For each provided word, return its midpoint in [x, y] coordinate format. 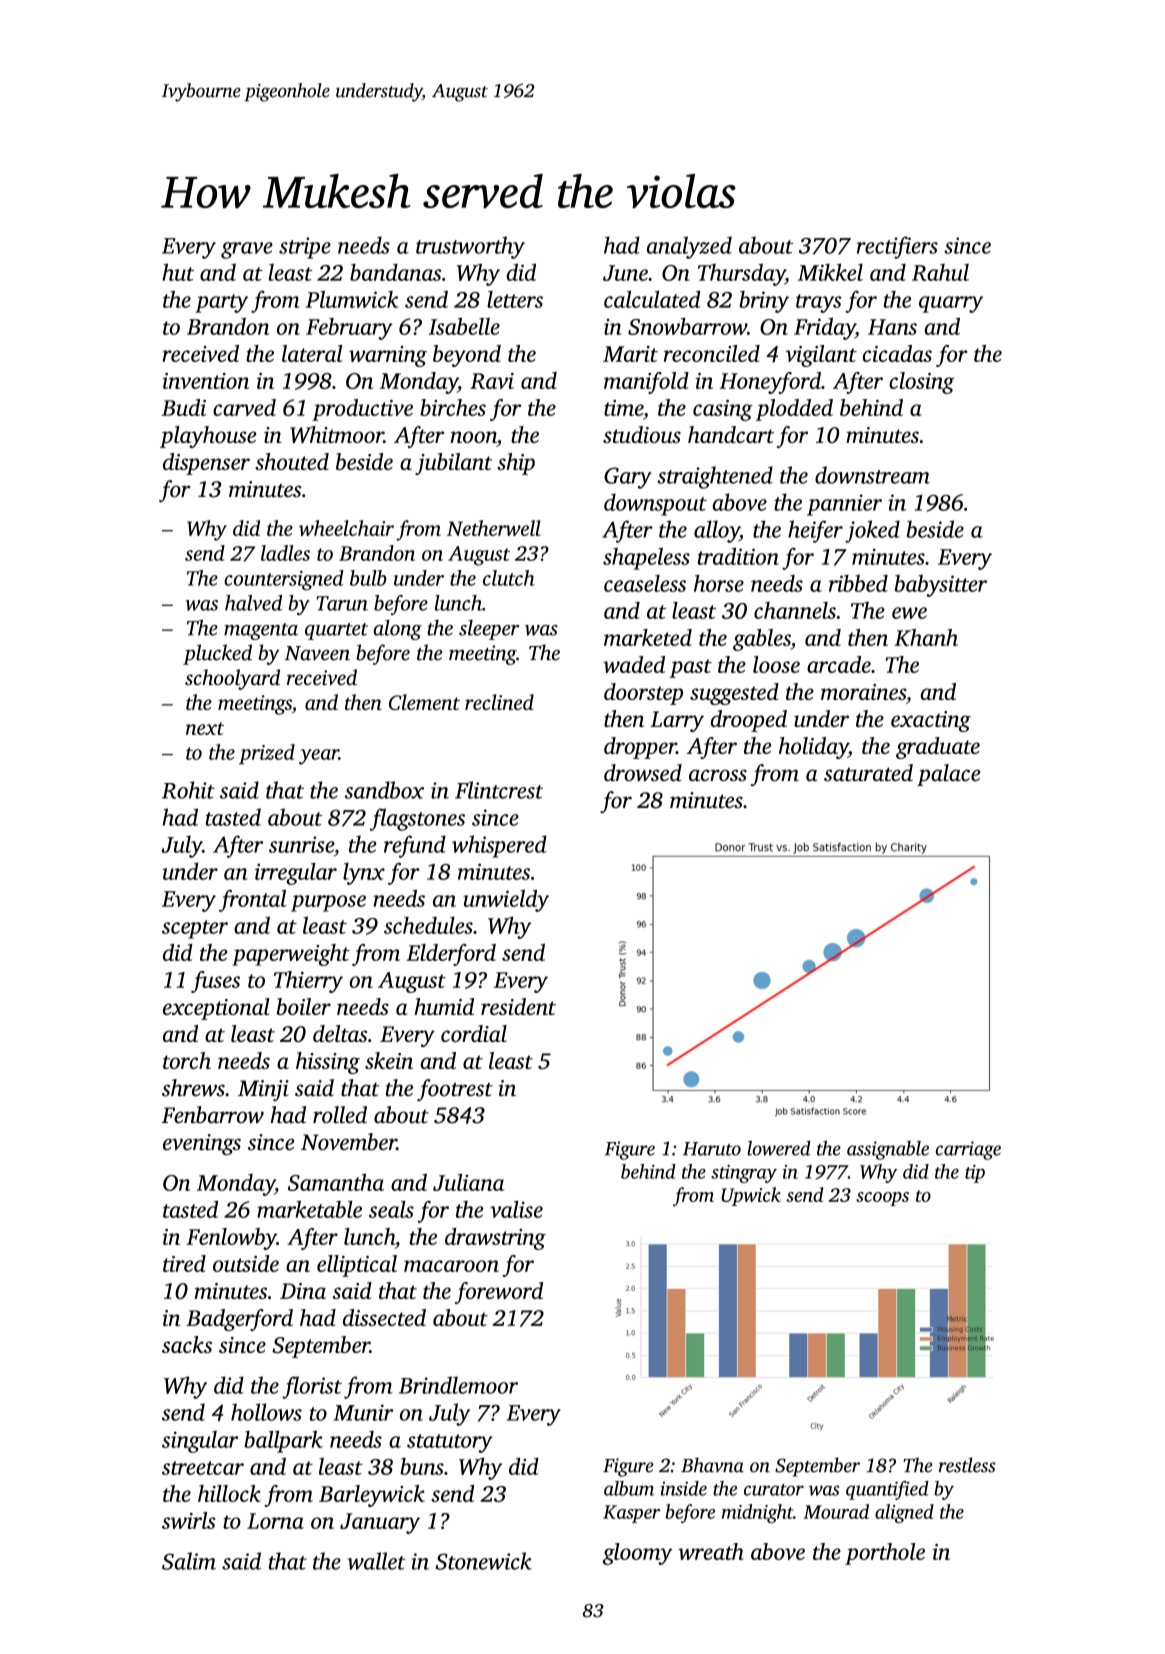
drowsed [643, 773]
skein [389, 1060]
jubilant [453, 464]
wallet [376, 1561]
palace [948, 775]
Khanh [926, 637]
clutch [509, 578]
